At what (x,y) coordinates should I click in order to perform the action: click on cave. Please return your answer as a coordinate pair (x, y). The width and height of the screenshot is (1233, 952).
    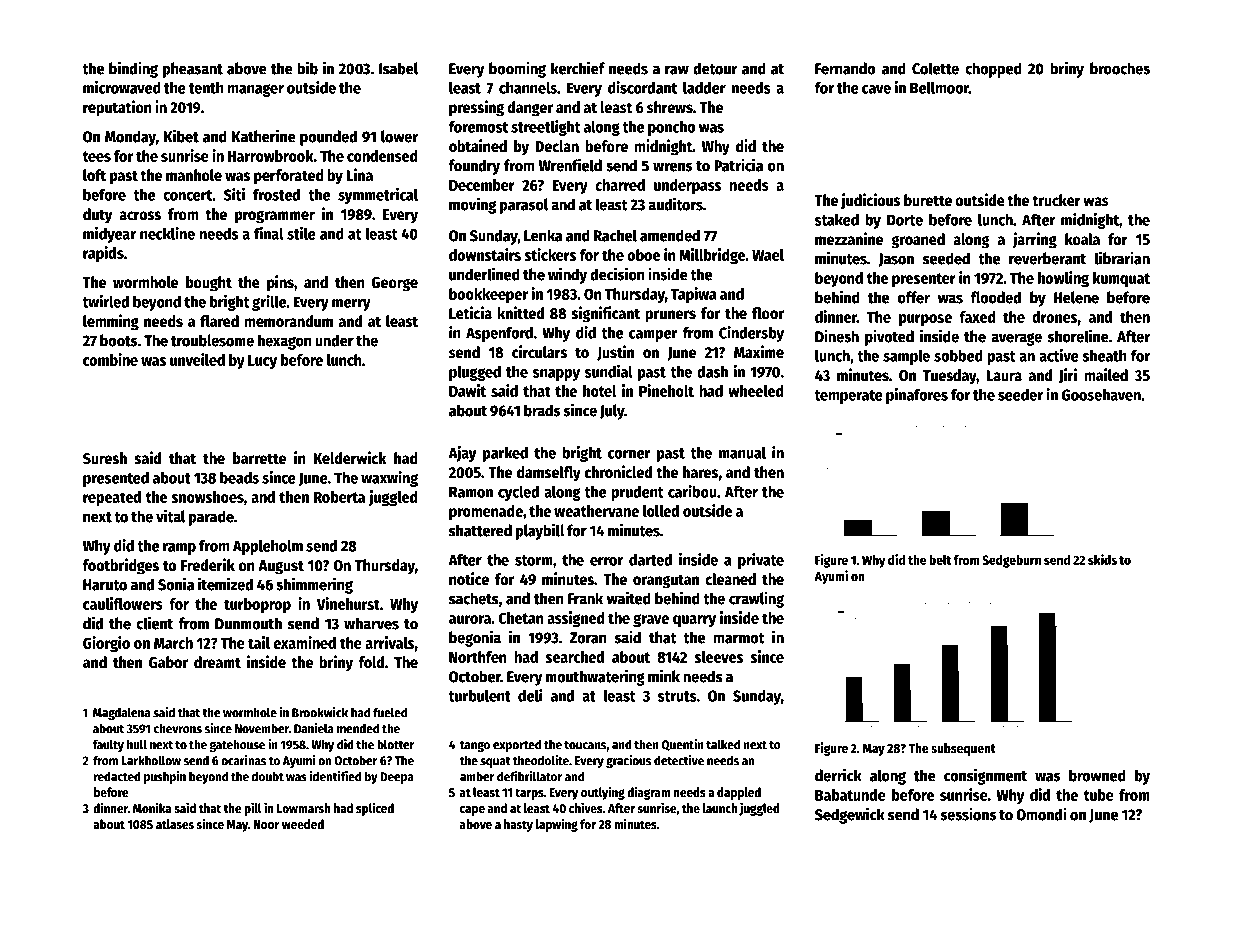
    Looking at the image, I should click on (876, 89).
